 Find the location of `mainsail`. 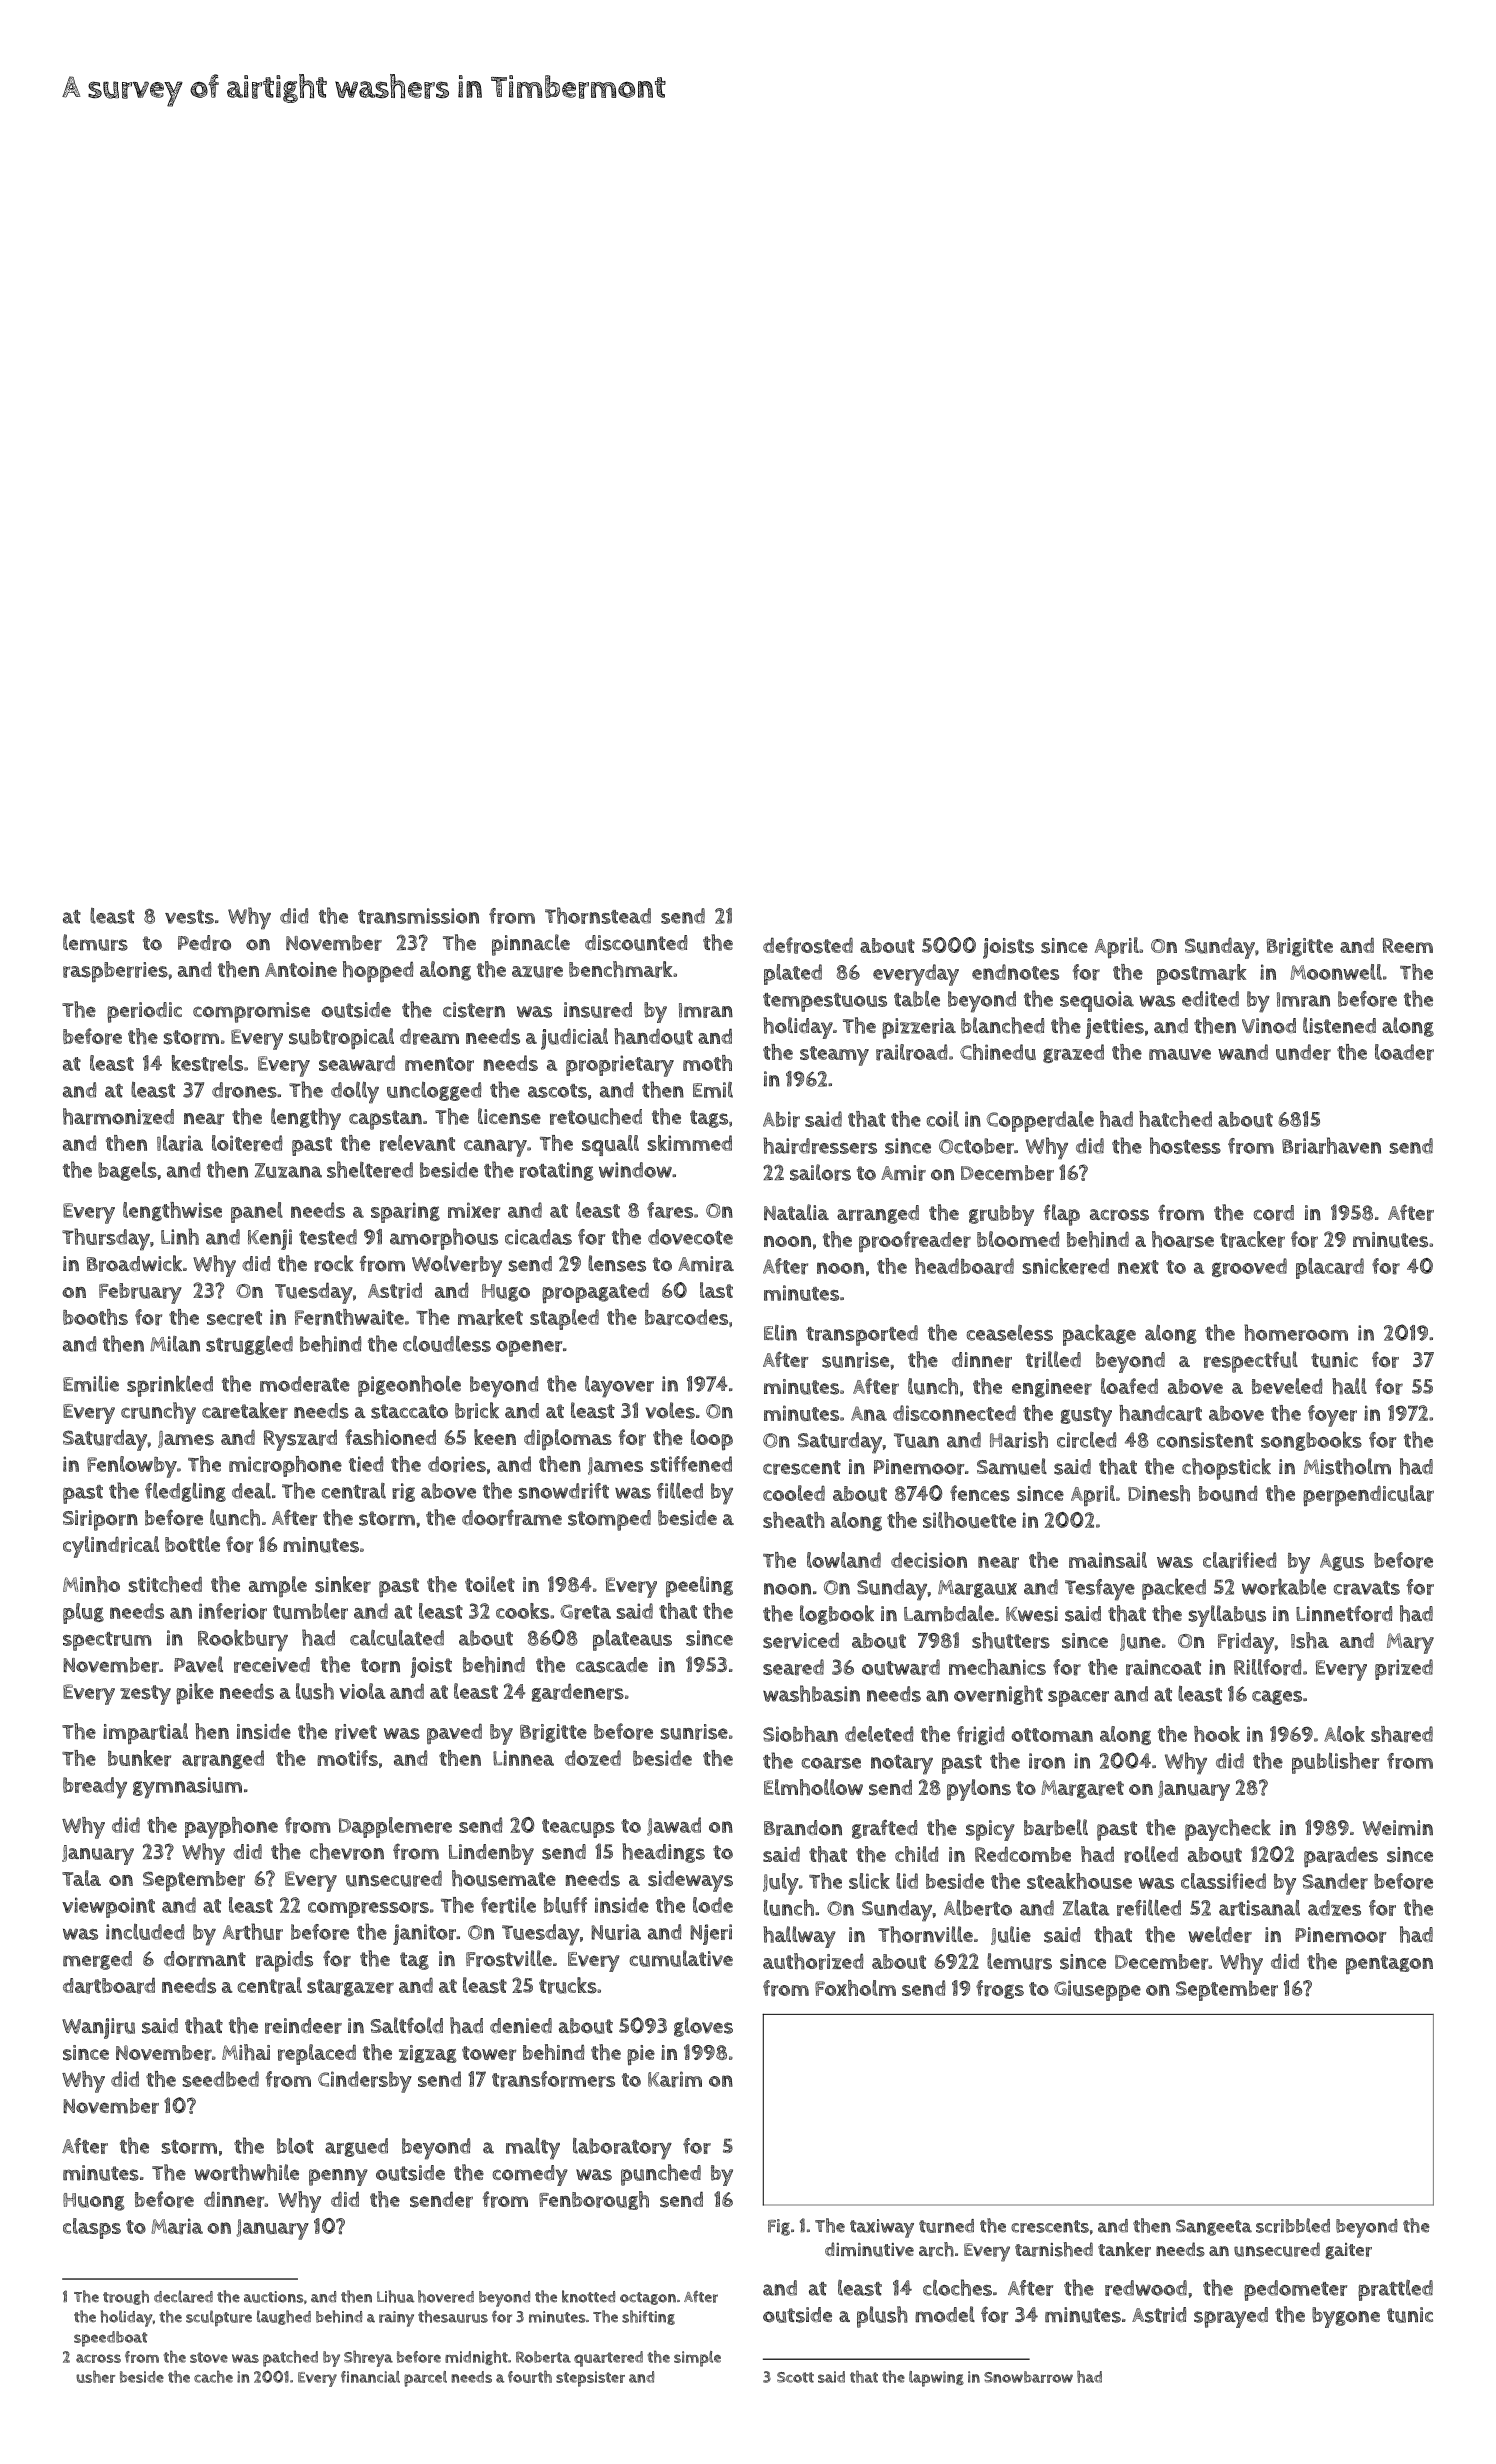

mainsail is located at coordinates (1108, 1560).
